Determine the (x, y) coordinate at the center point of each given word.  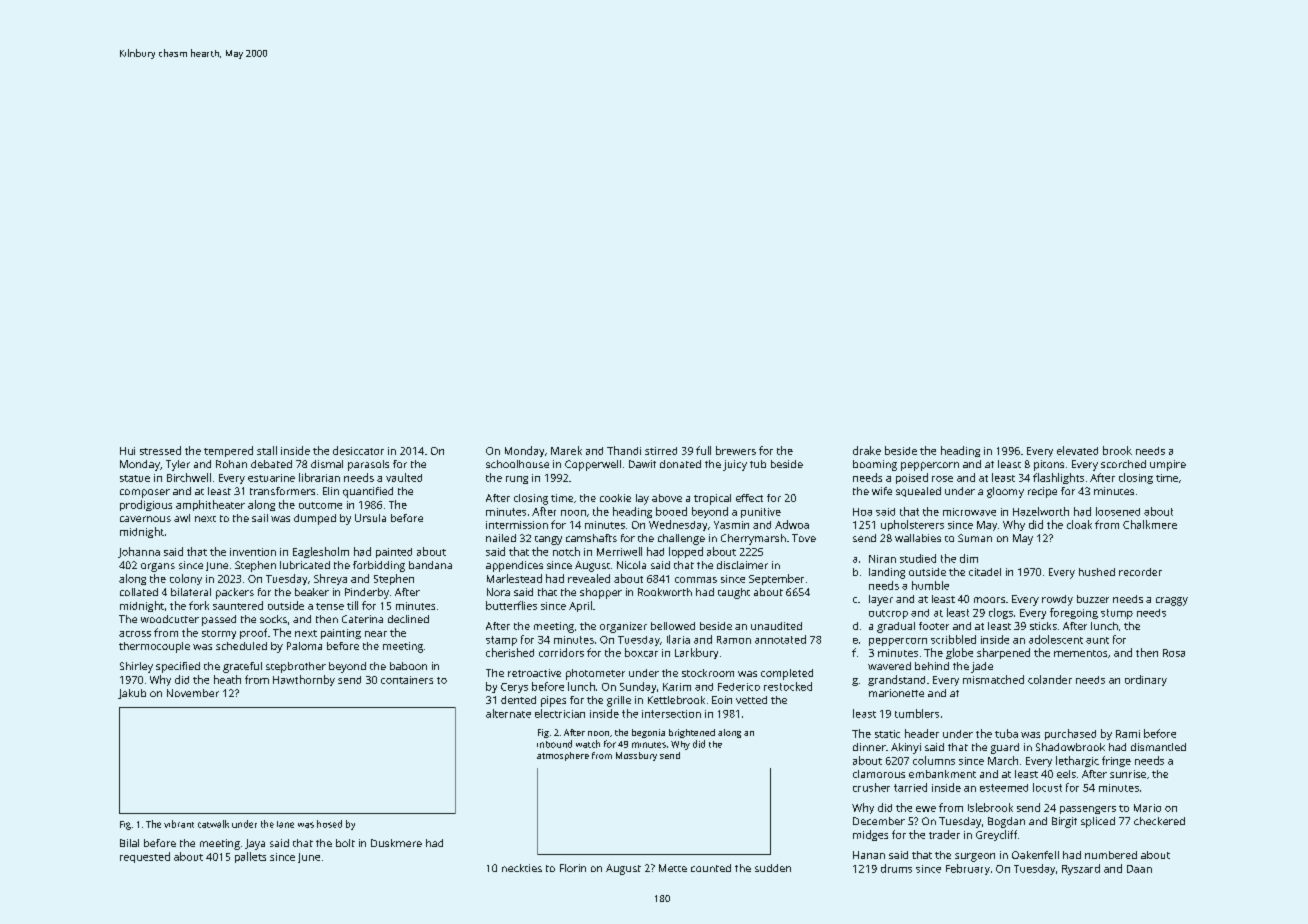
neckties (522, 868)
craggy (1172, 601)
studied (918, 558)
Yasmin (731, 525)
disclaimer (742, 565)
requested (145, 857)
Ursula (370, 518)
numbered (1111, 855)
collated (139, 592)
